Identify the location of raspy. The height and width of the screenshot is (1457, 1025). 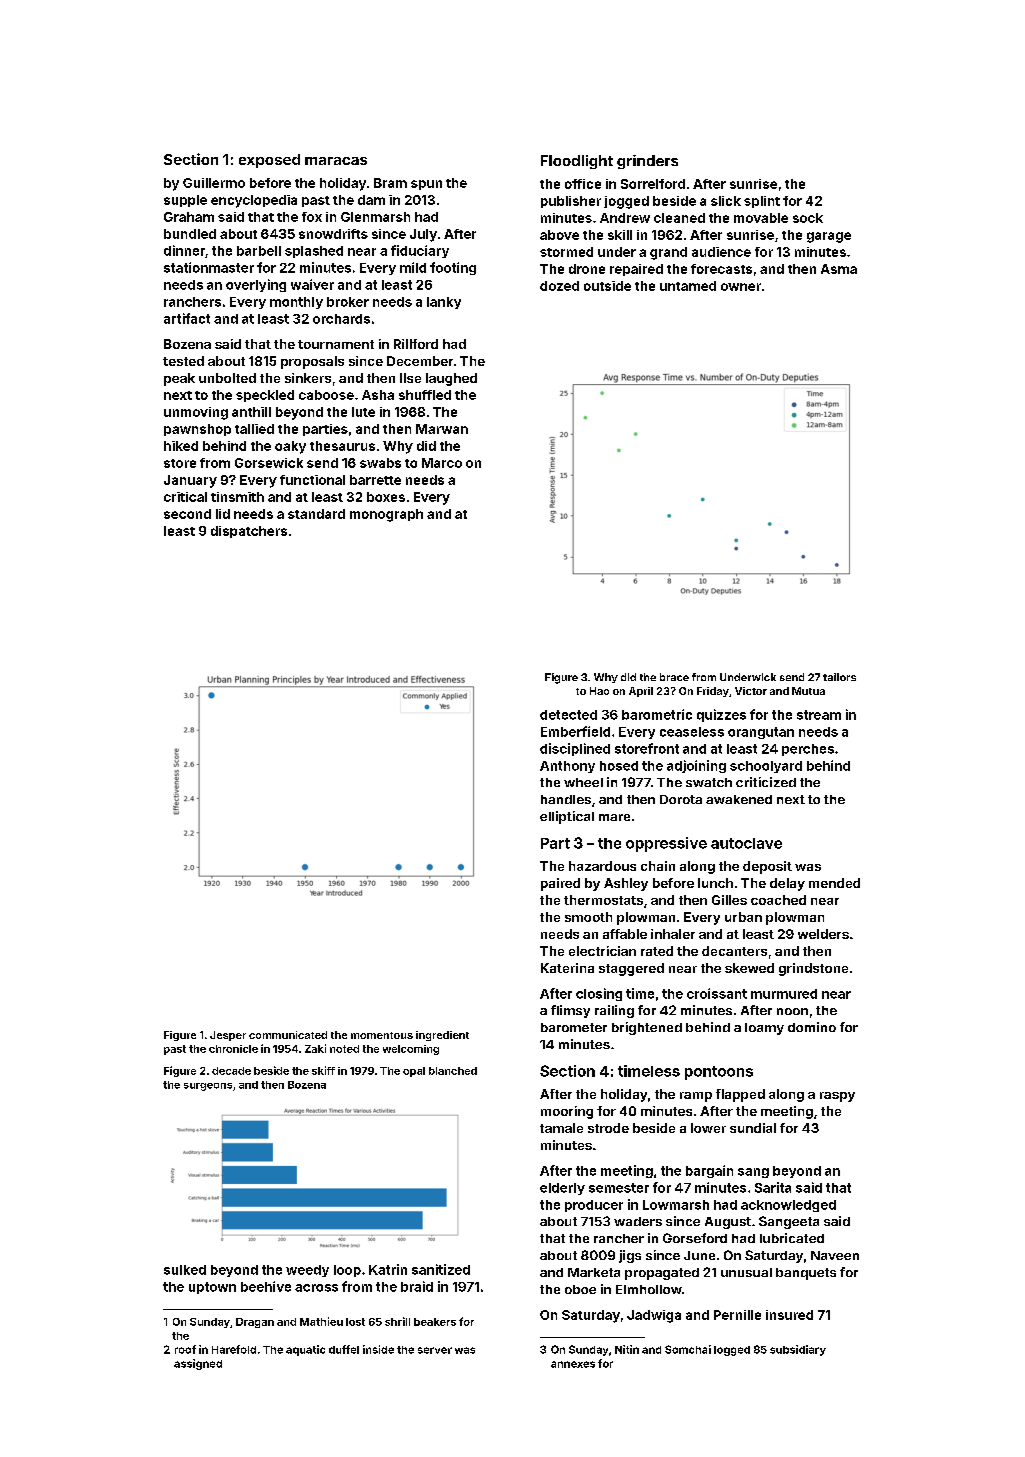
(837, 1097).
